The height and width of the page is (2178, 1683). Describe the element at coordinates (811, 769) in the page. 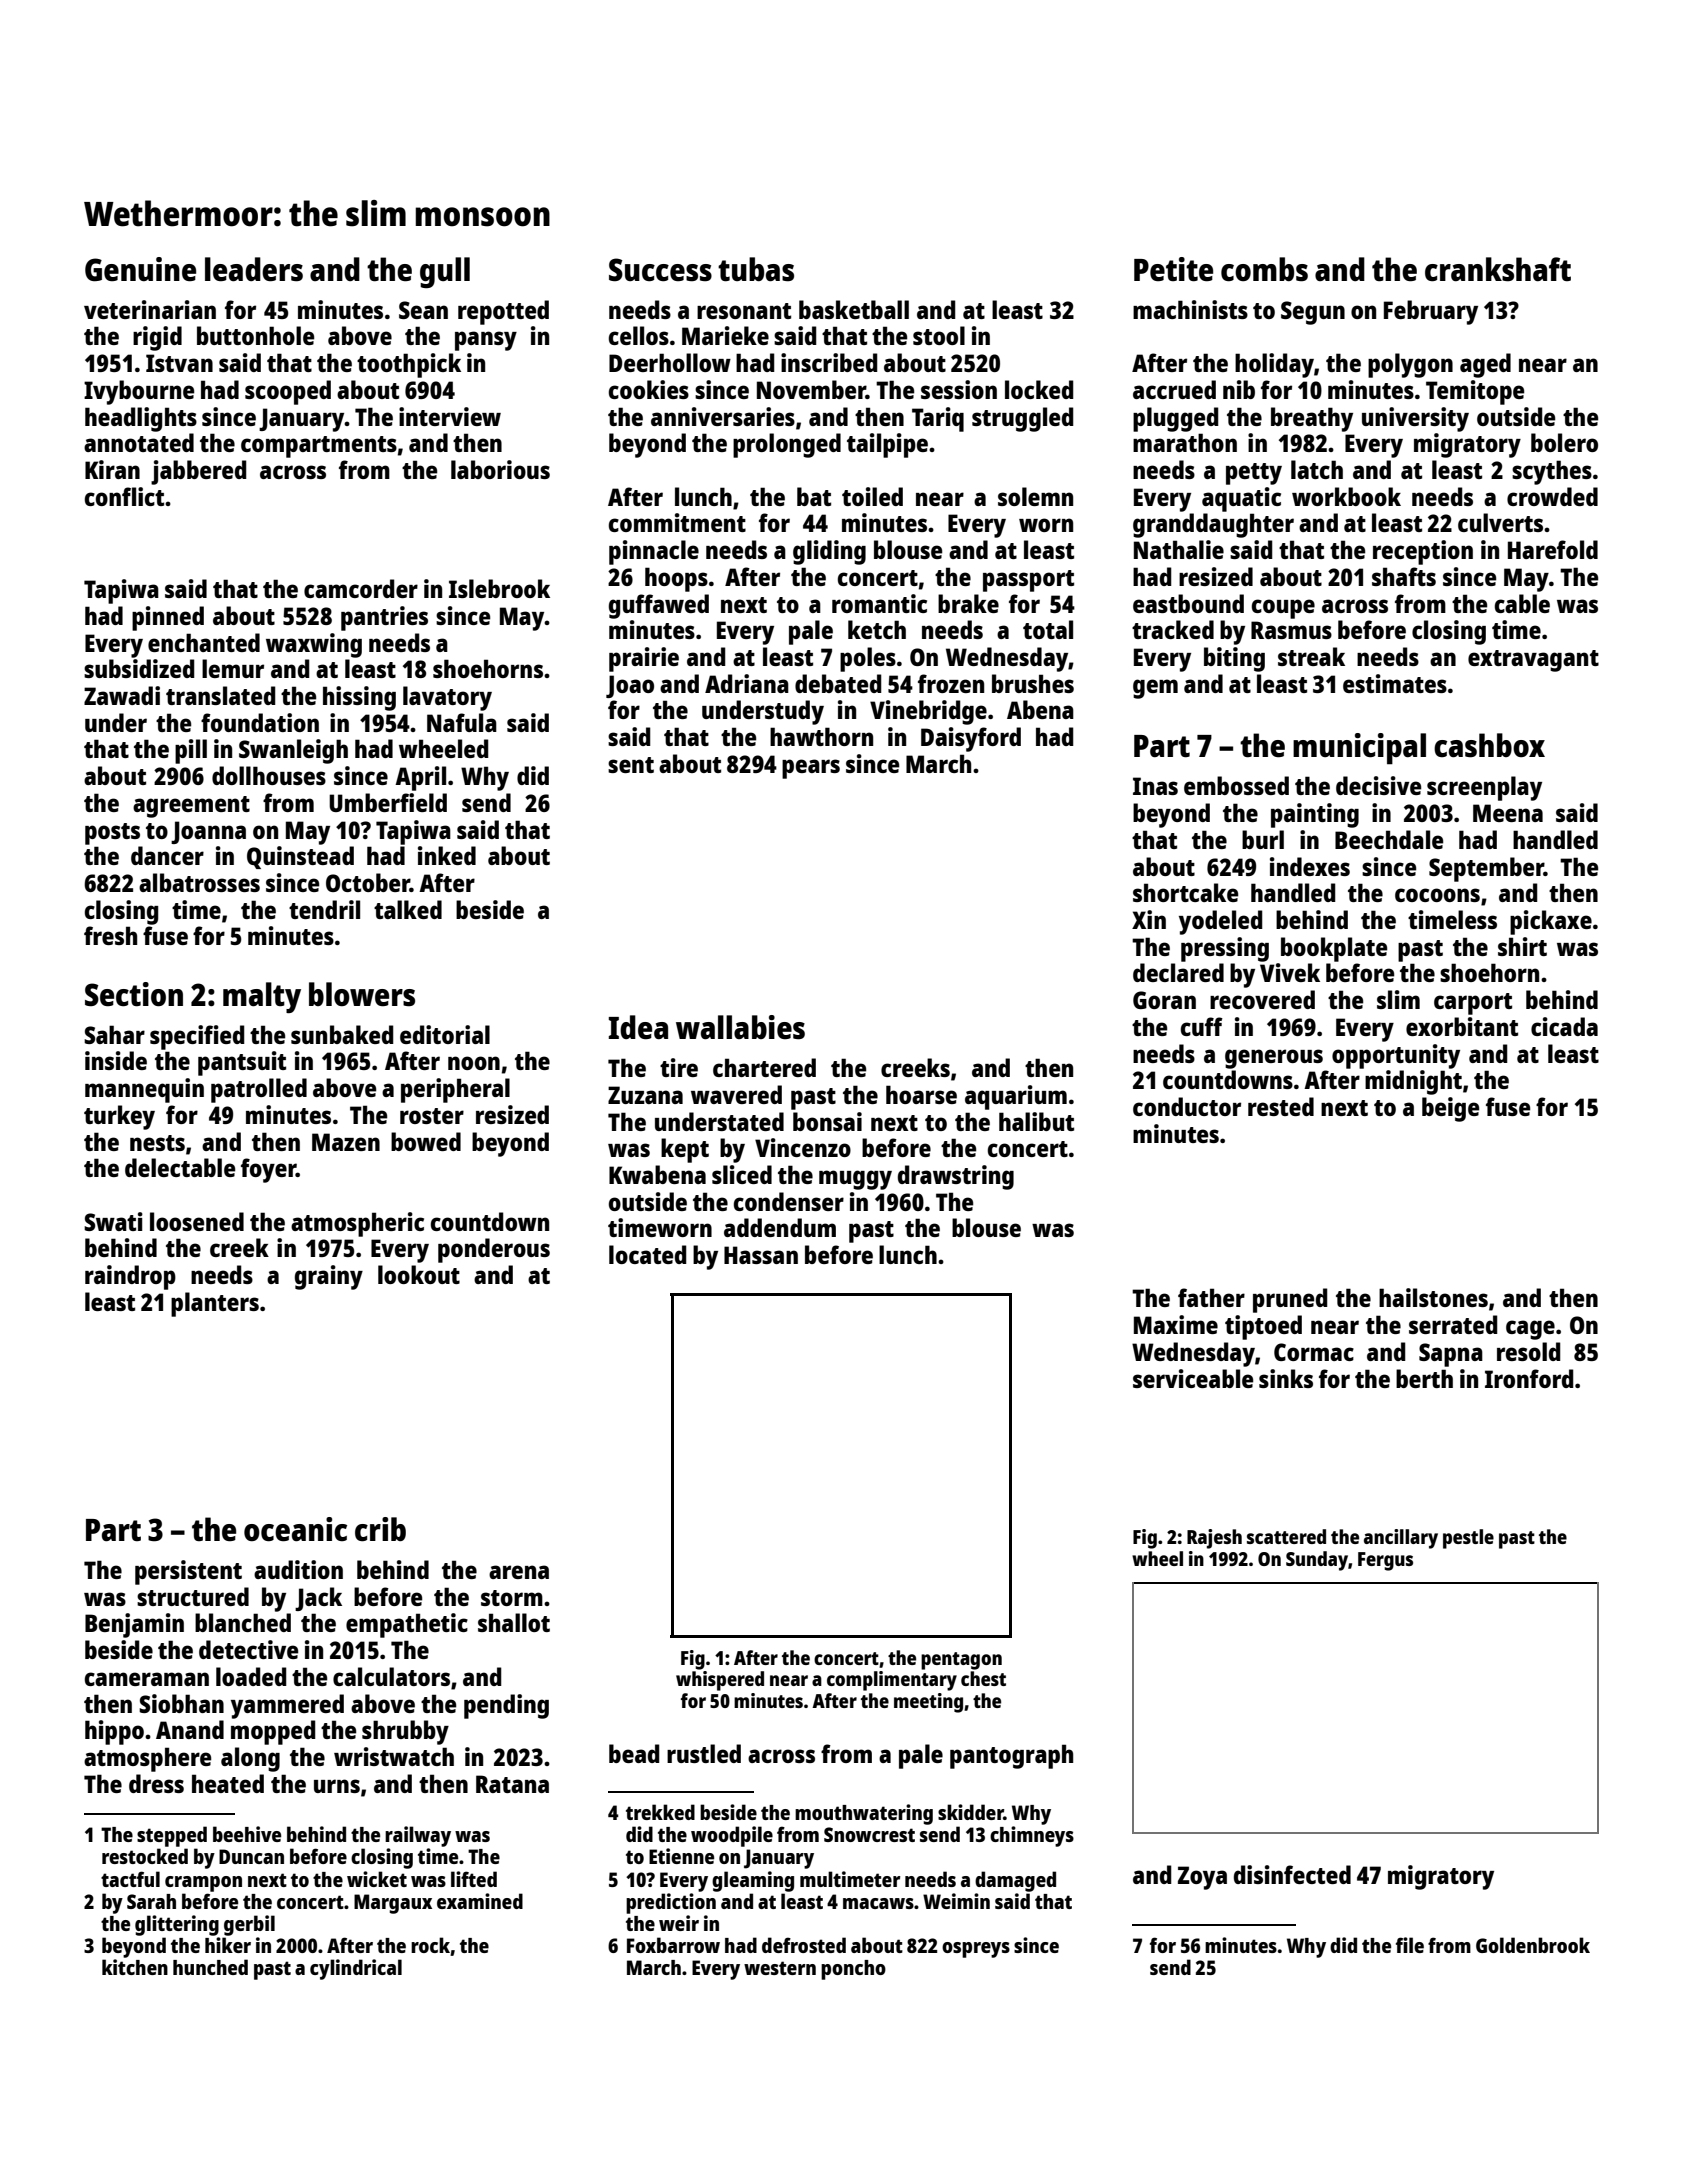

I see `pears` at that location.
